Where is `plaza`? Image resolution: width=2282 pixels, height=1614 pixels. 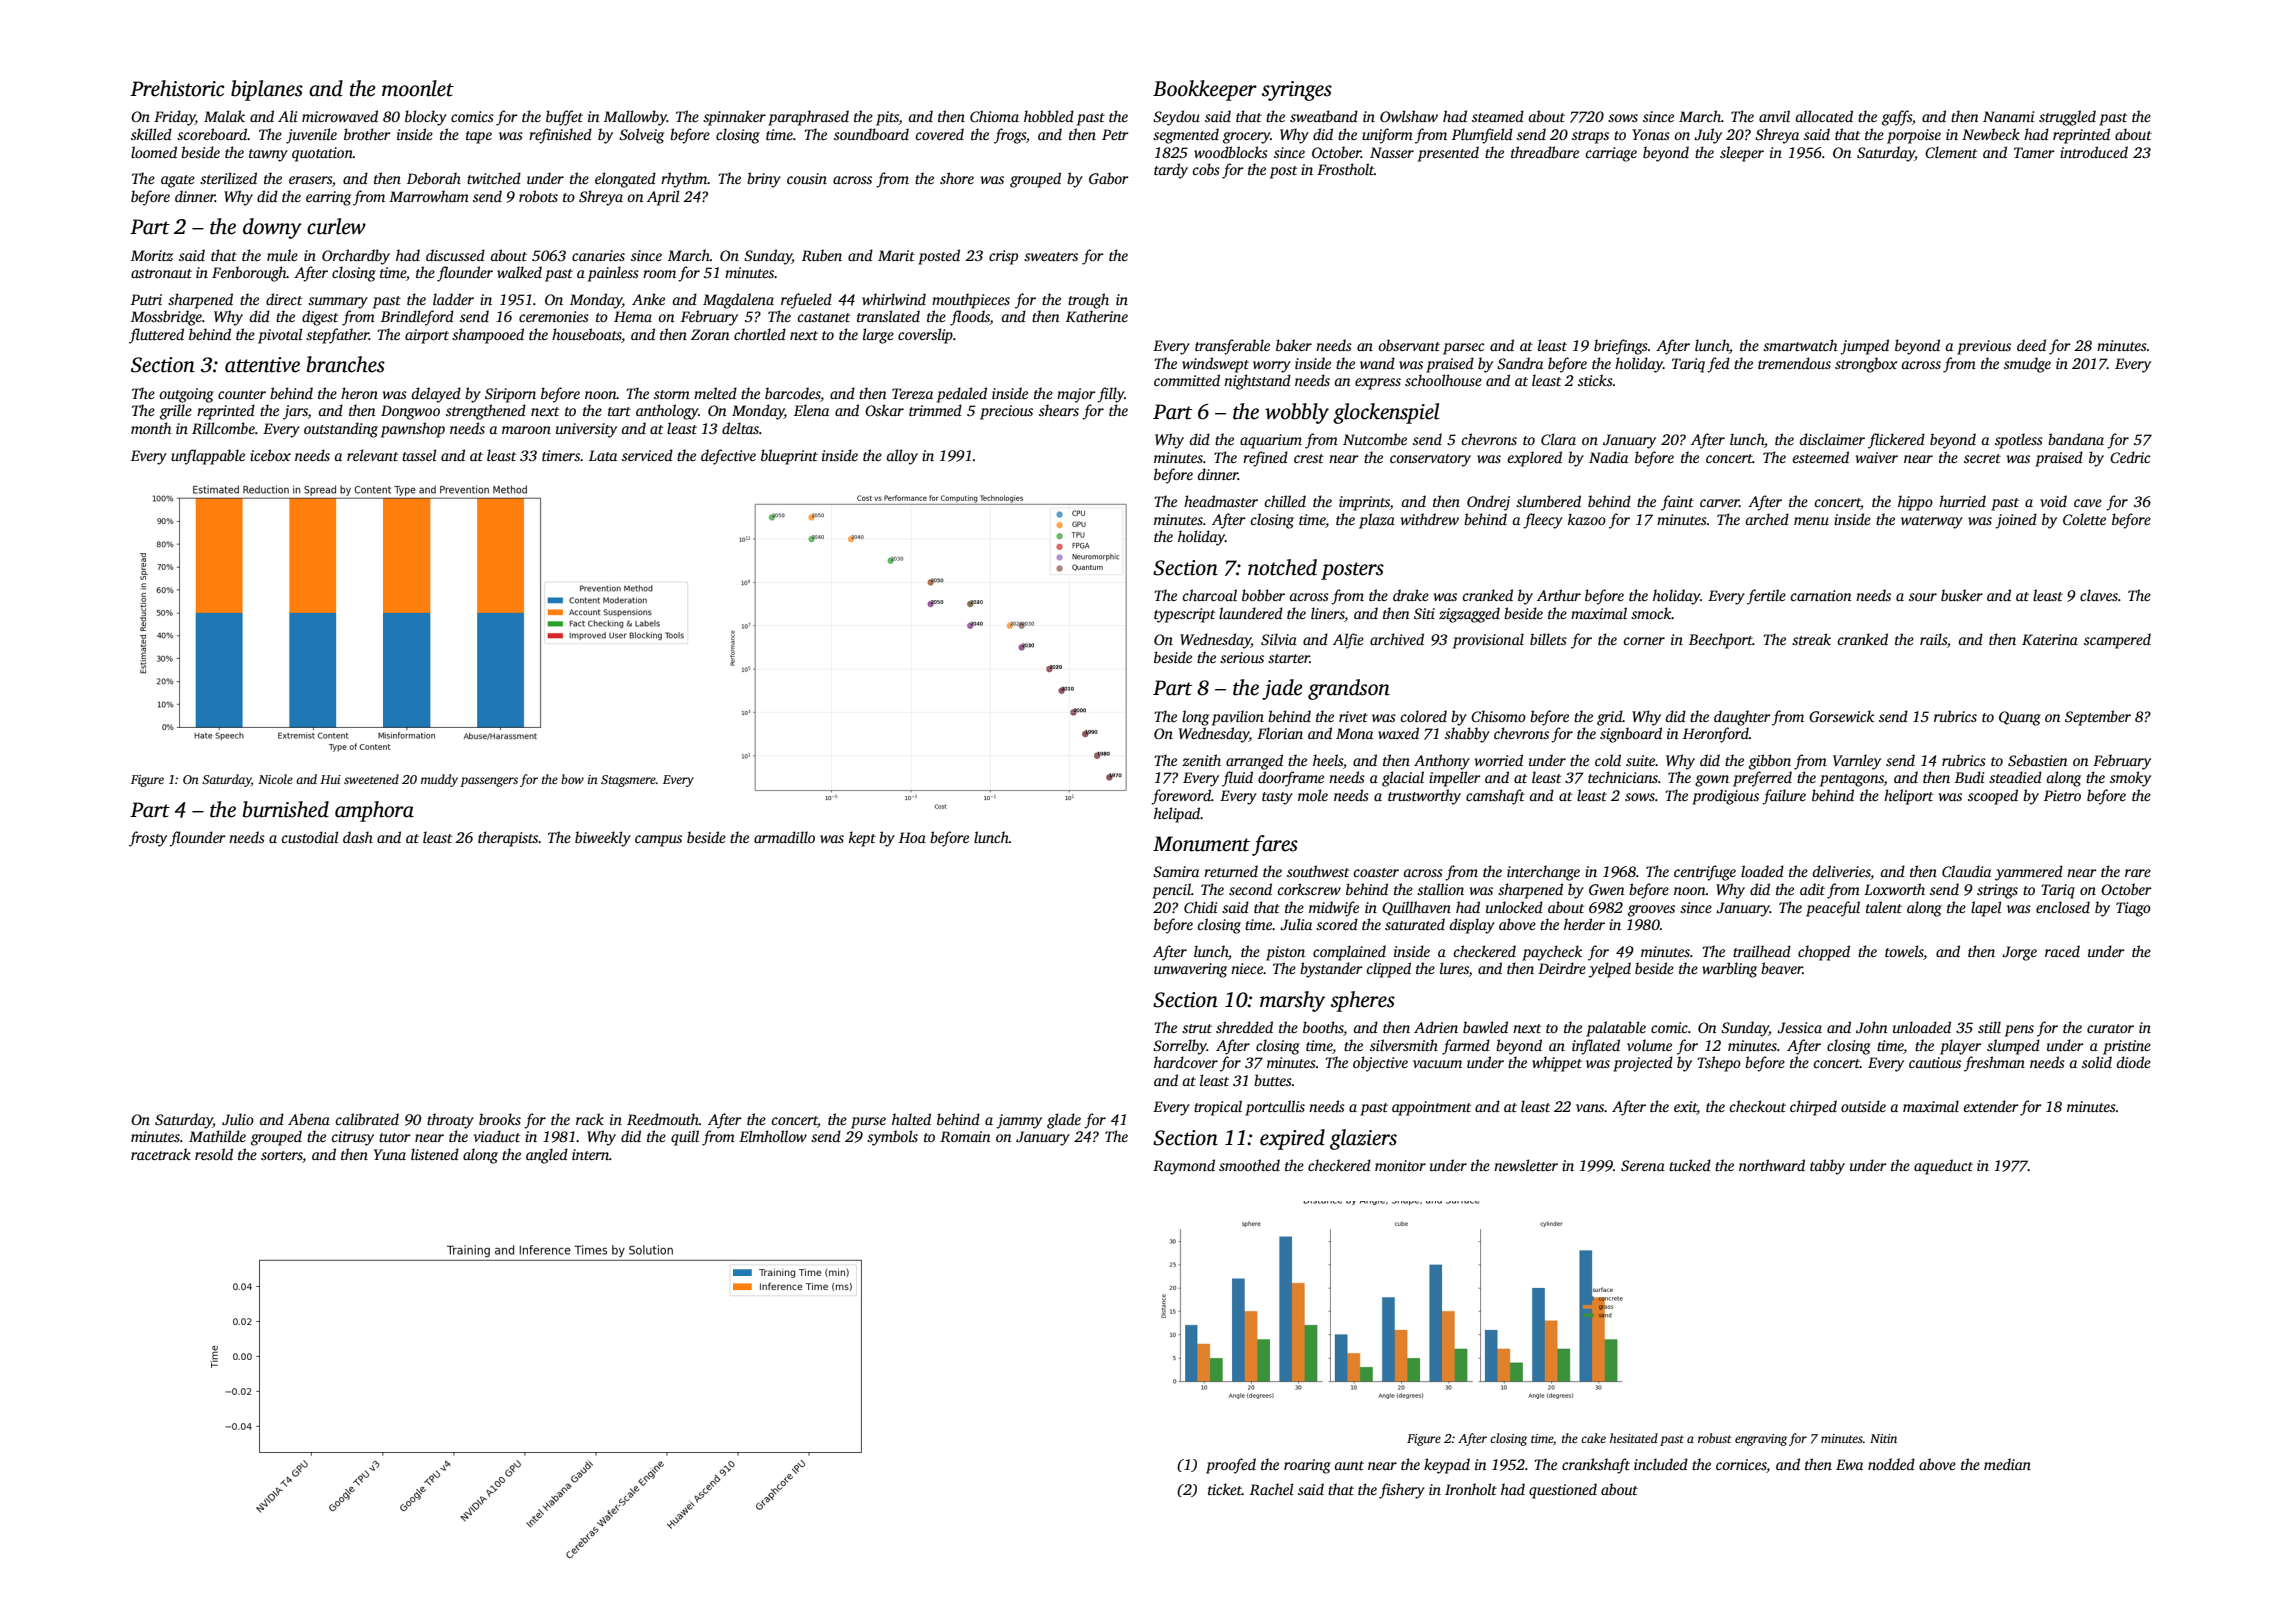 plaza is located at coordinates (1377, 521).
